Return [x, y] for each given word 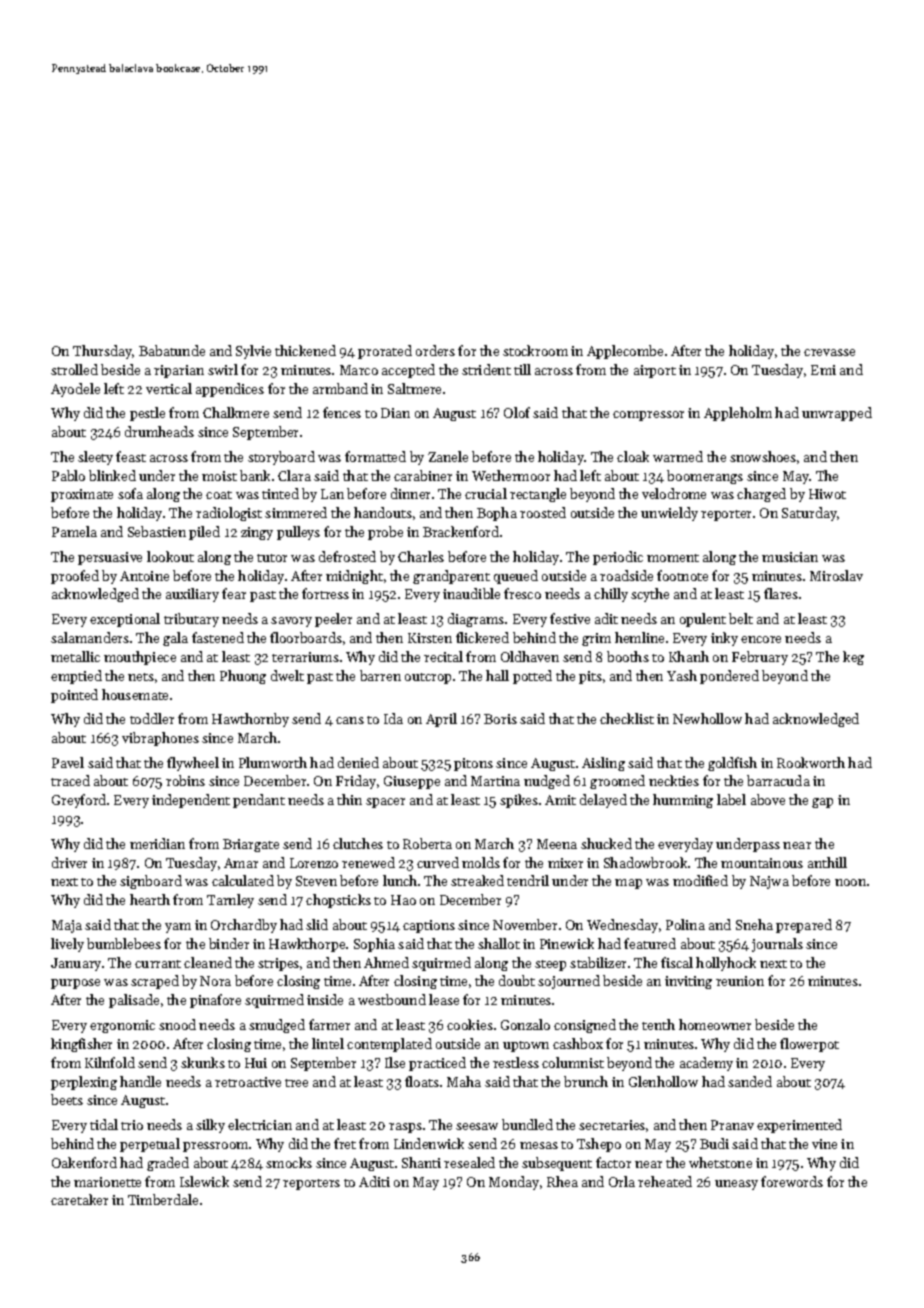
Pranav [732, 1125]
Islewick [204, 1181]
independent [191, 801]
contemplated [389, 1045]
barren [380, 675]
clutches [358, 843]
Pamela [74, 531]
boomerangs [705, 477]
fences [342, 412]
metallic [75, 656]
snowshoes [763, 456]
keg [853, 658]
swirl [223, 369]
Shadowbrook [645, 862]
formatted [375, 456]
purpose [75, 984]
